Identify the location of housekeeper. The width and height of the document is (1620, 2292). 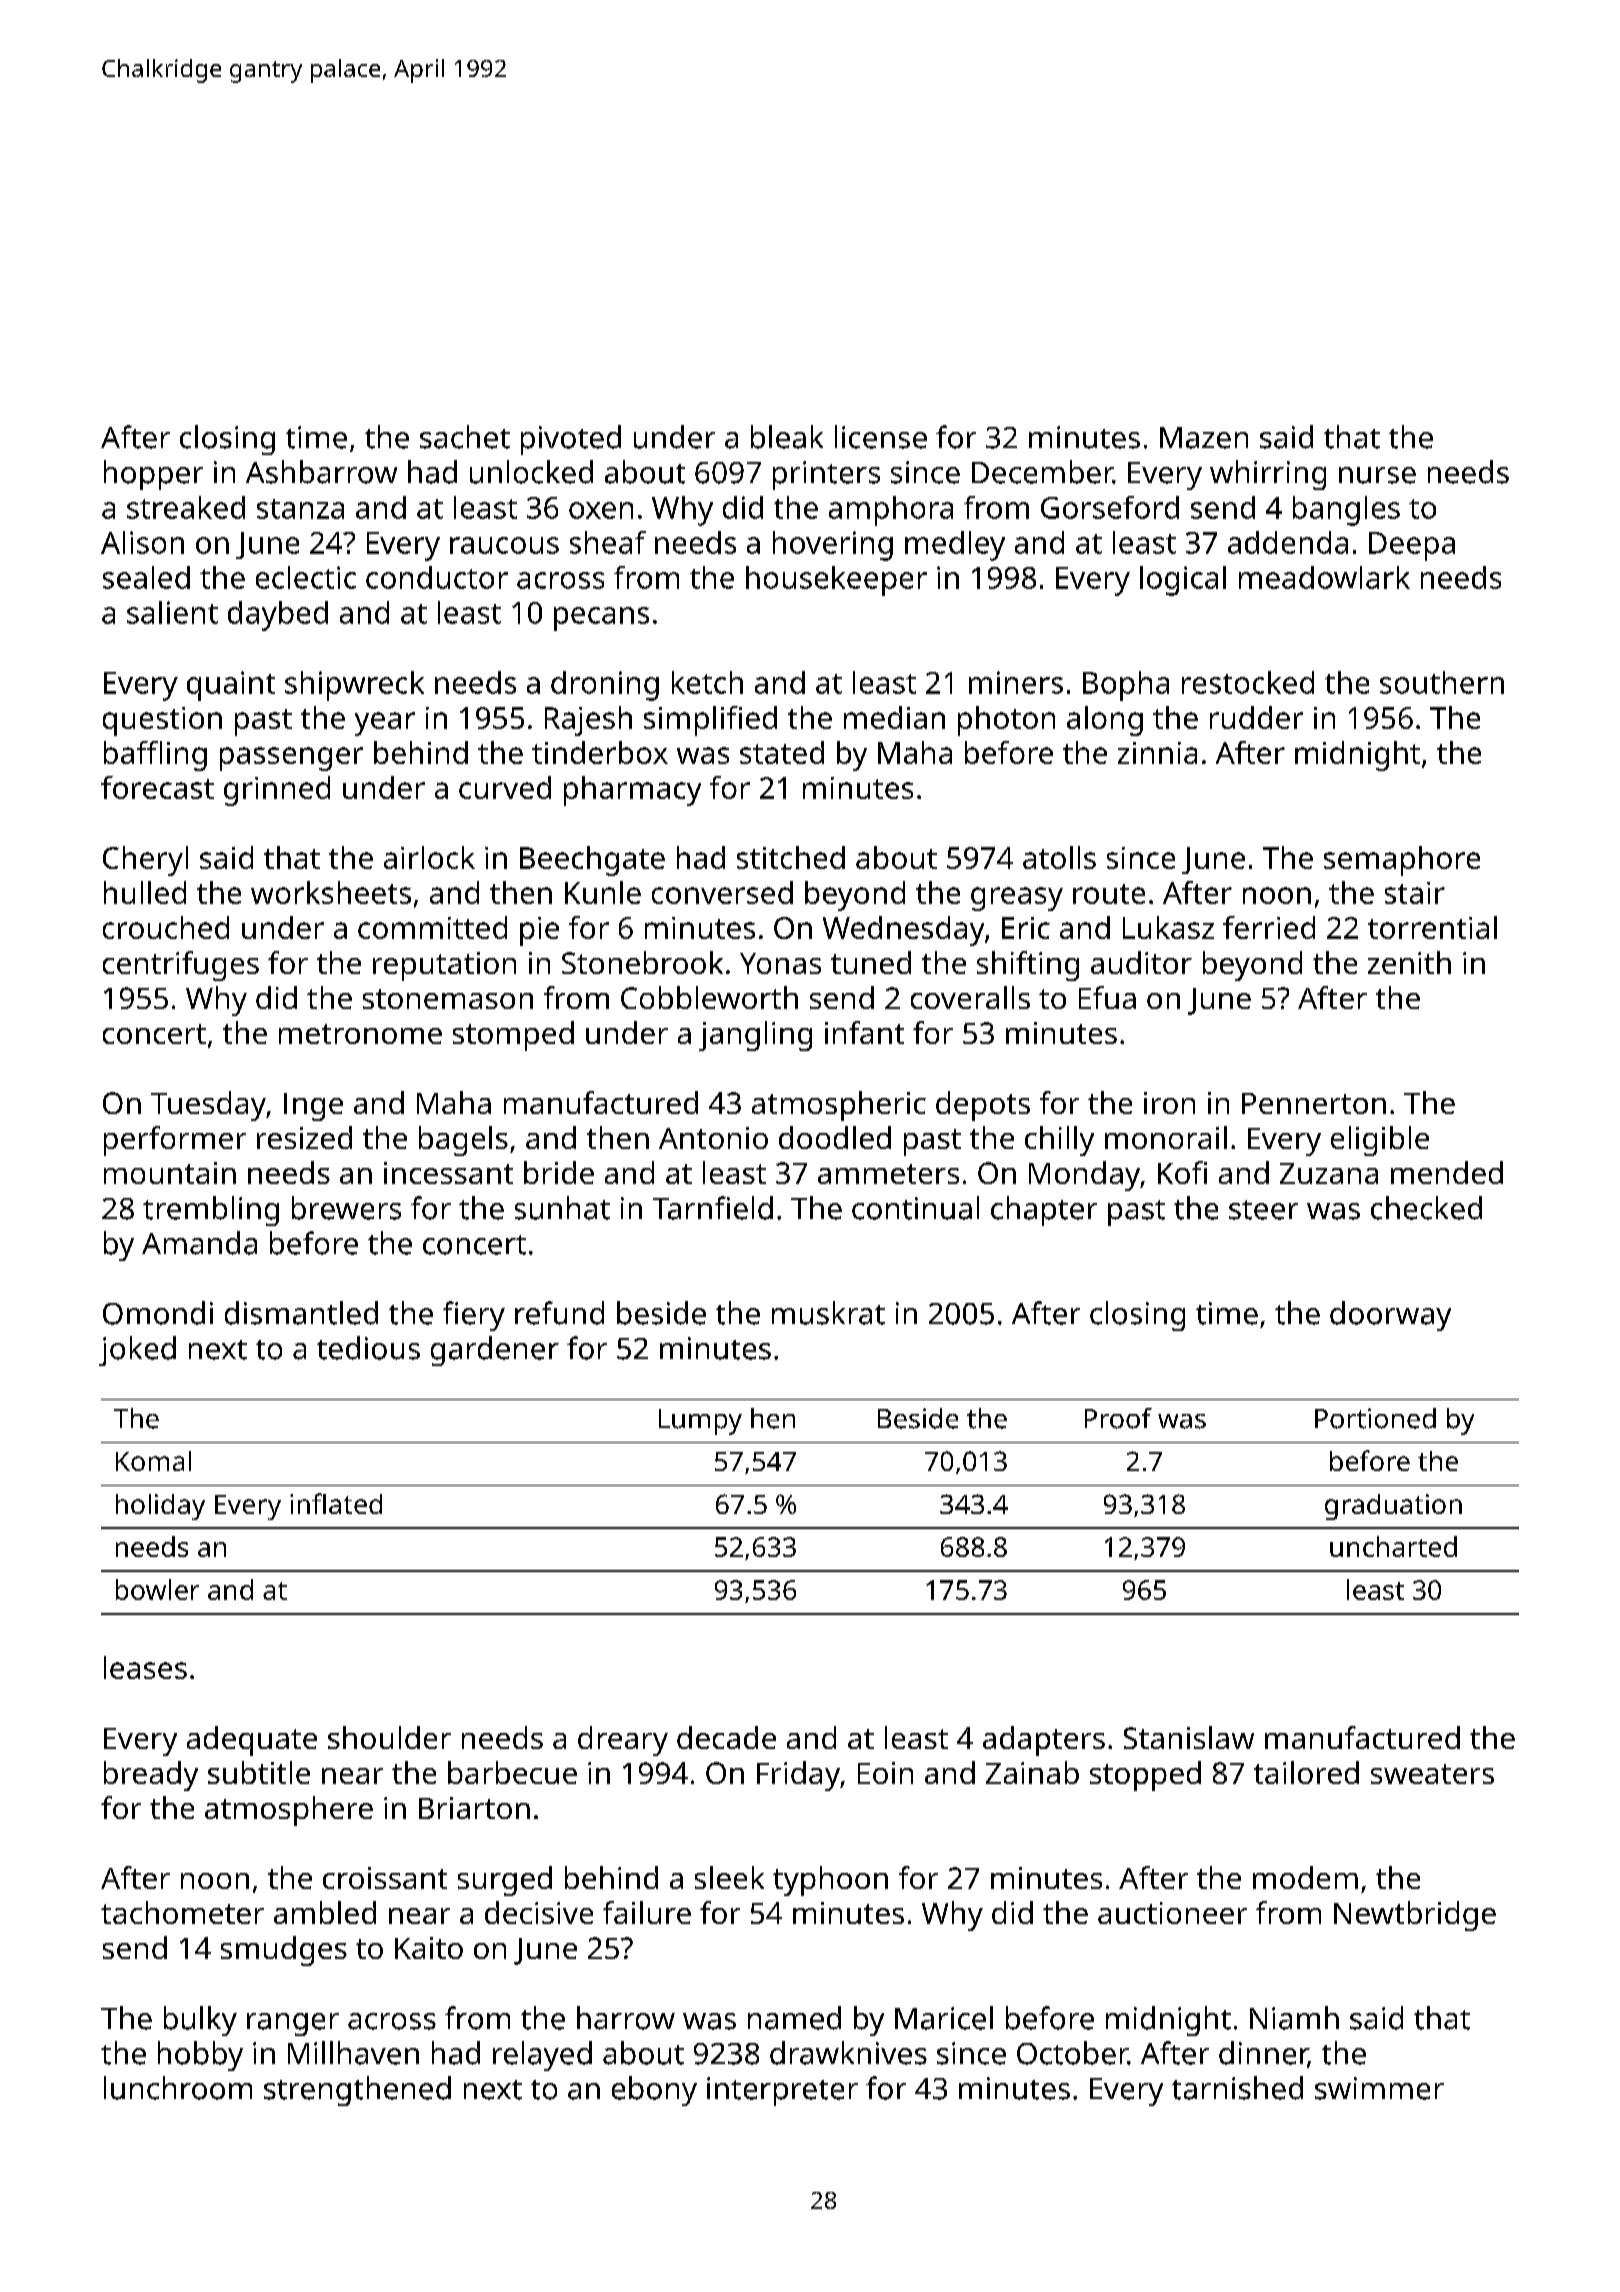
(836, 581).
